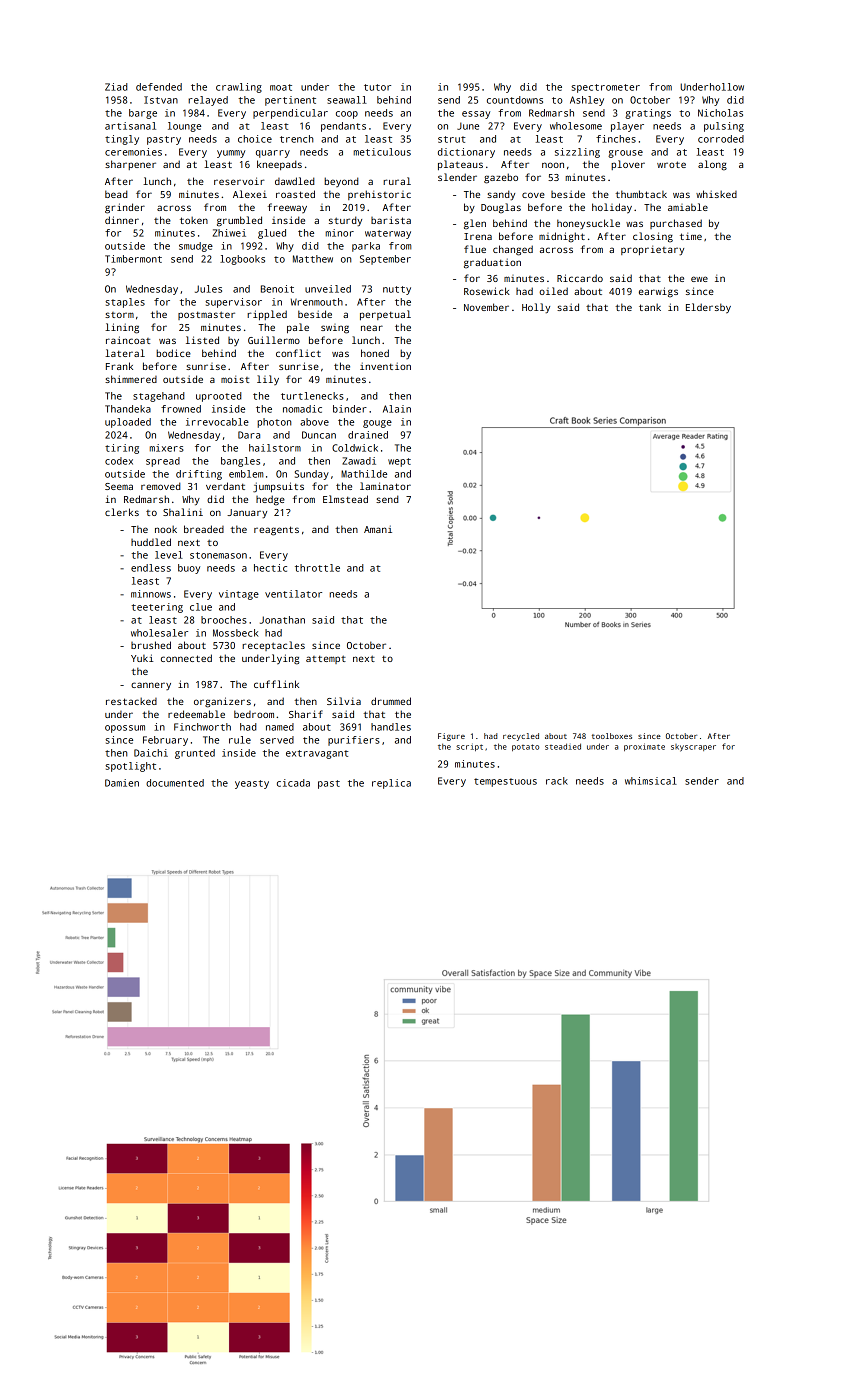 Image resolution: width=849 pixels, height=1400 pixels. What do you see at coordinates (708, 308) in the document?
I see `Eldersby` at bounding box center [708, 308].
